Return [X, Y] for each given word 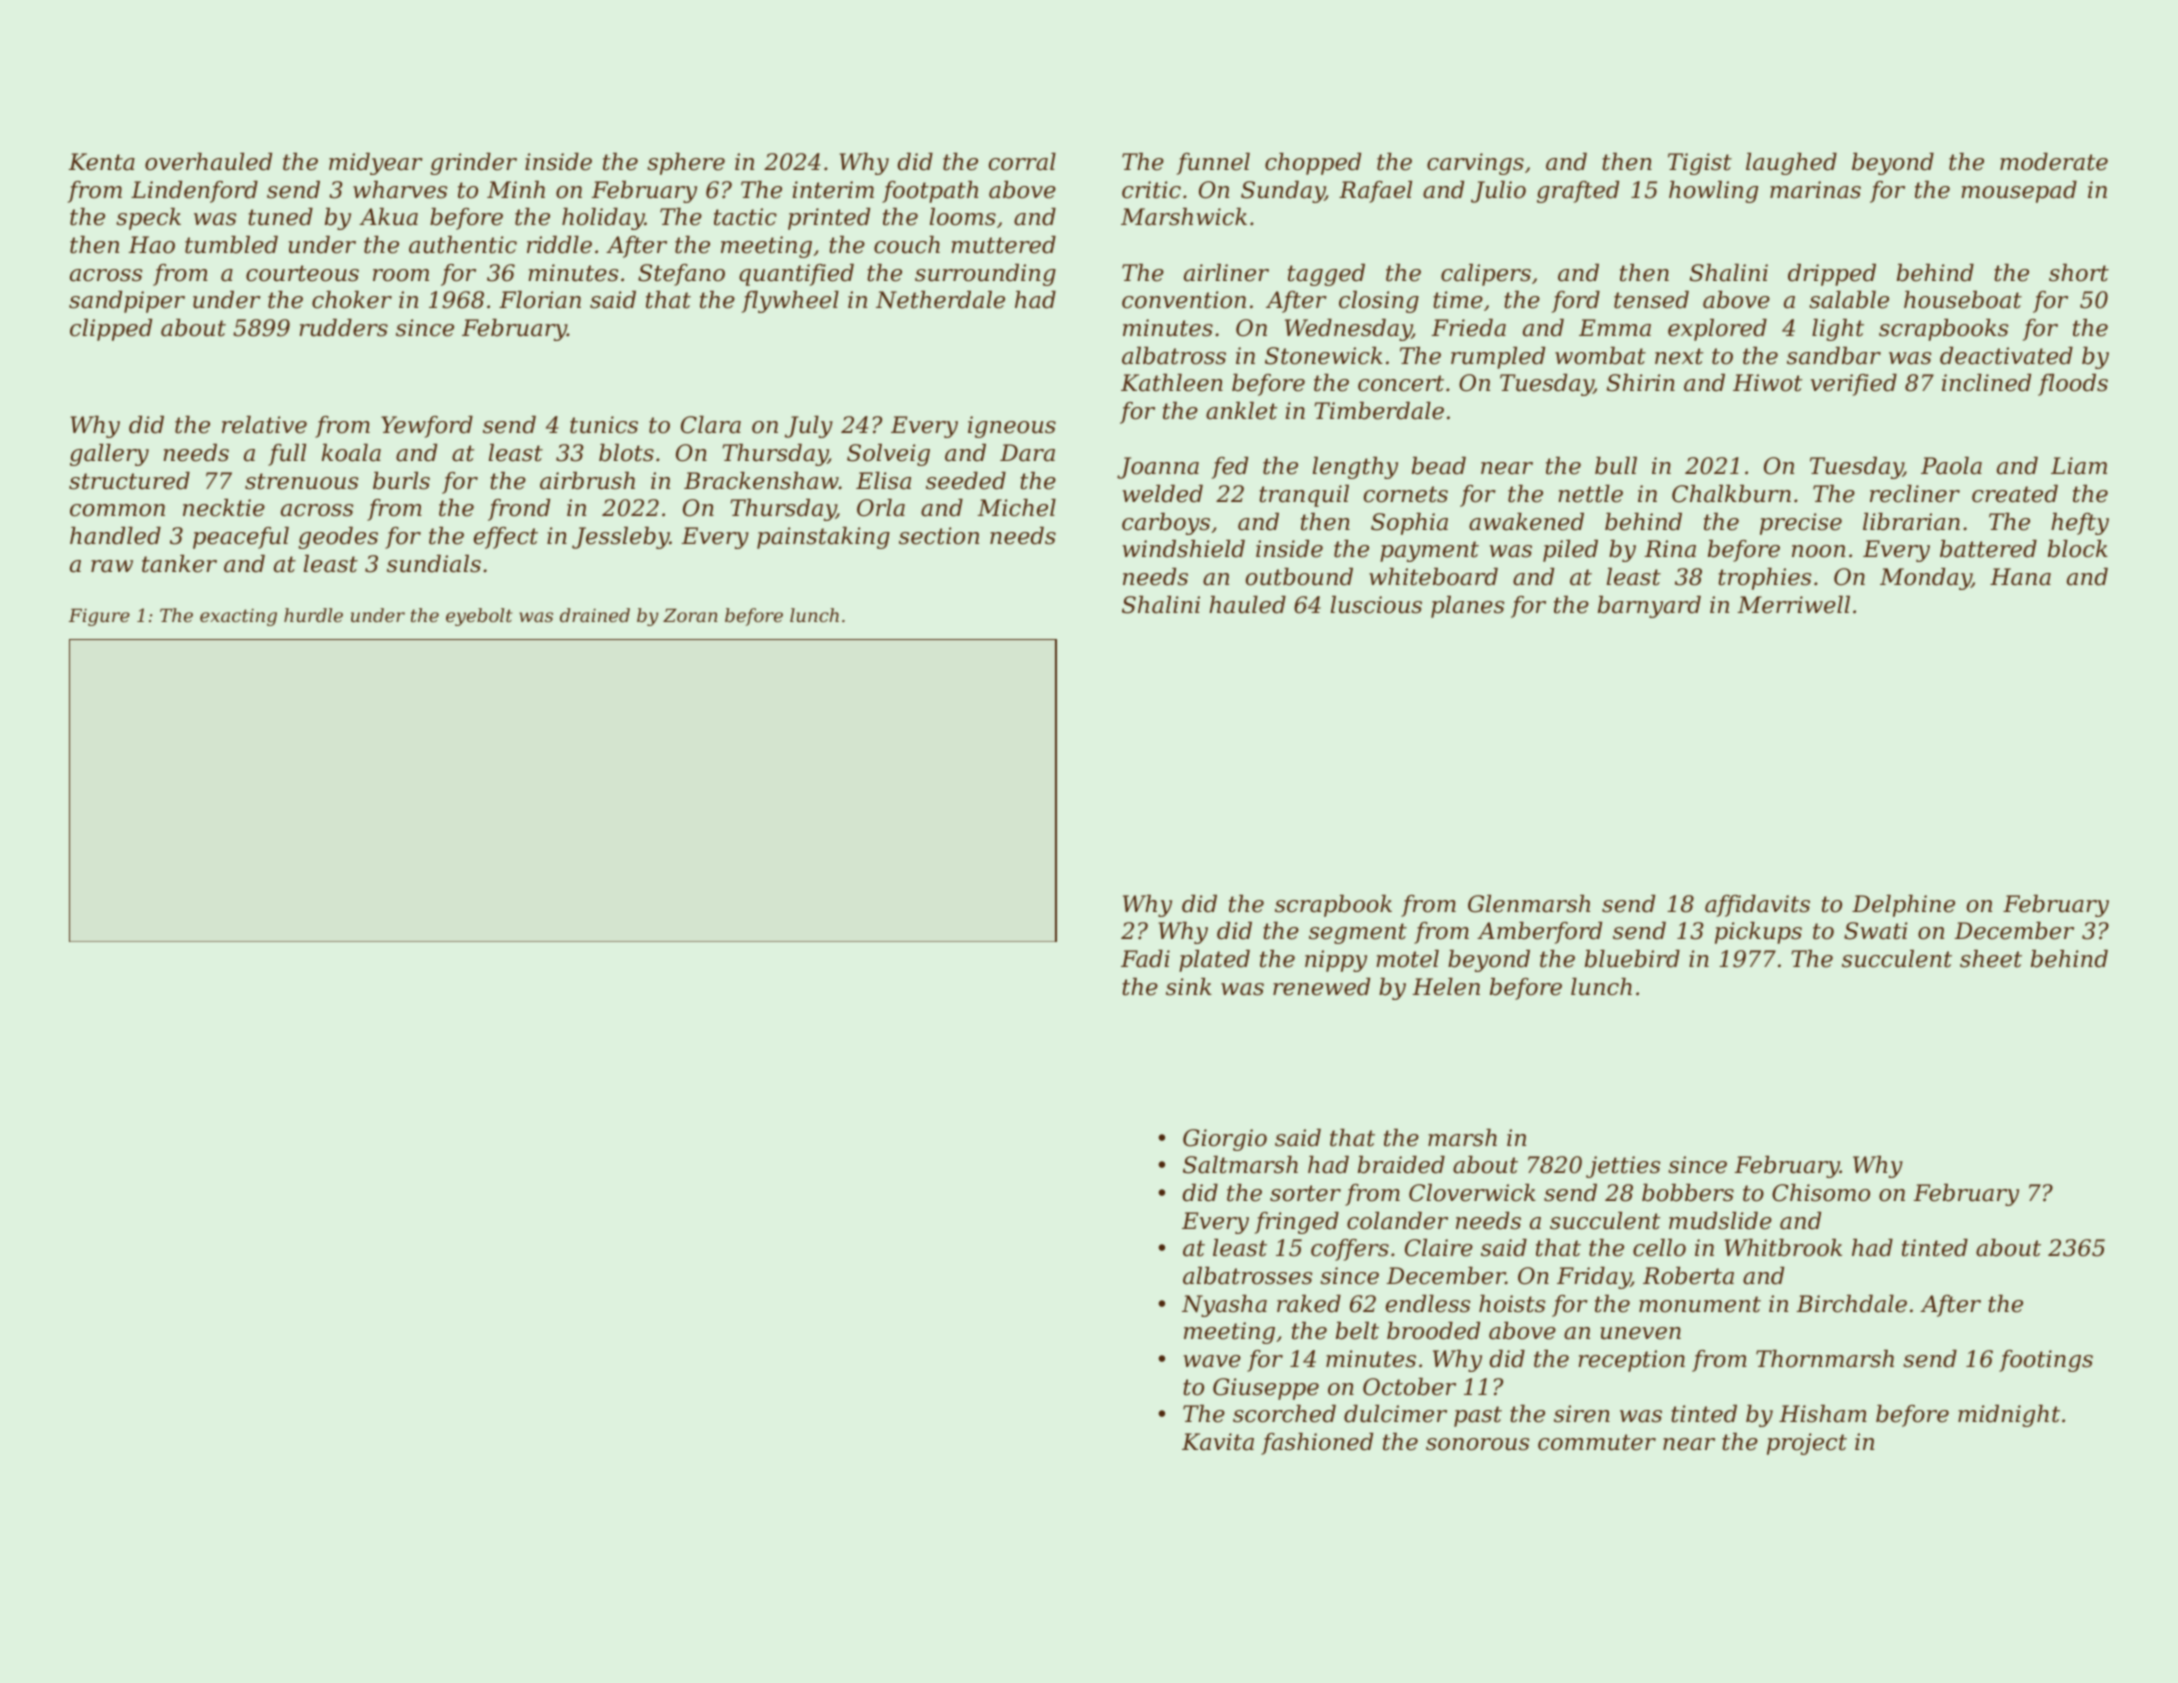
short [2079, 273]
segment [1358, 933]
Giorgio [1225, 1140]
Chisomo [1821, 1193]
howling [1713, 192]
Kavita [1218, 1442]
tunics [604, 425]
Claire [1439, 1248]
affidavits [1757, 906]
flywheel [790, 302]
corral [1022, 162]
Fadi [1145, 959]
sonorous [1477, 1444]
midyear [376, 164]
